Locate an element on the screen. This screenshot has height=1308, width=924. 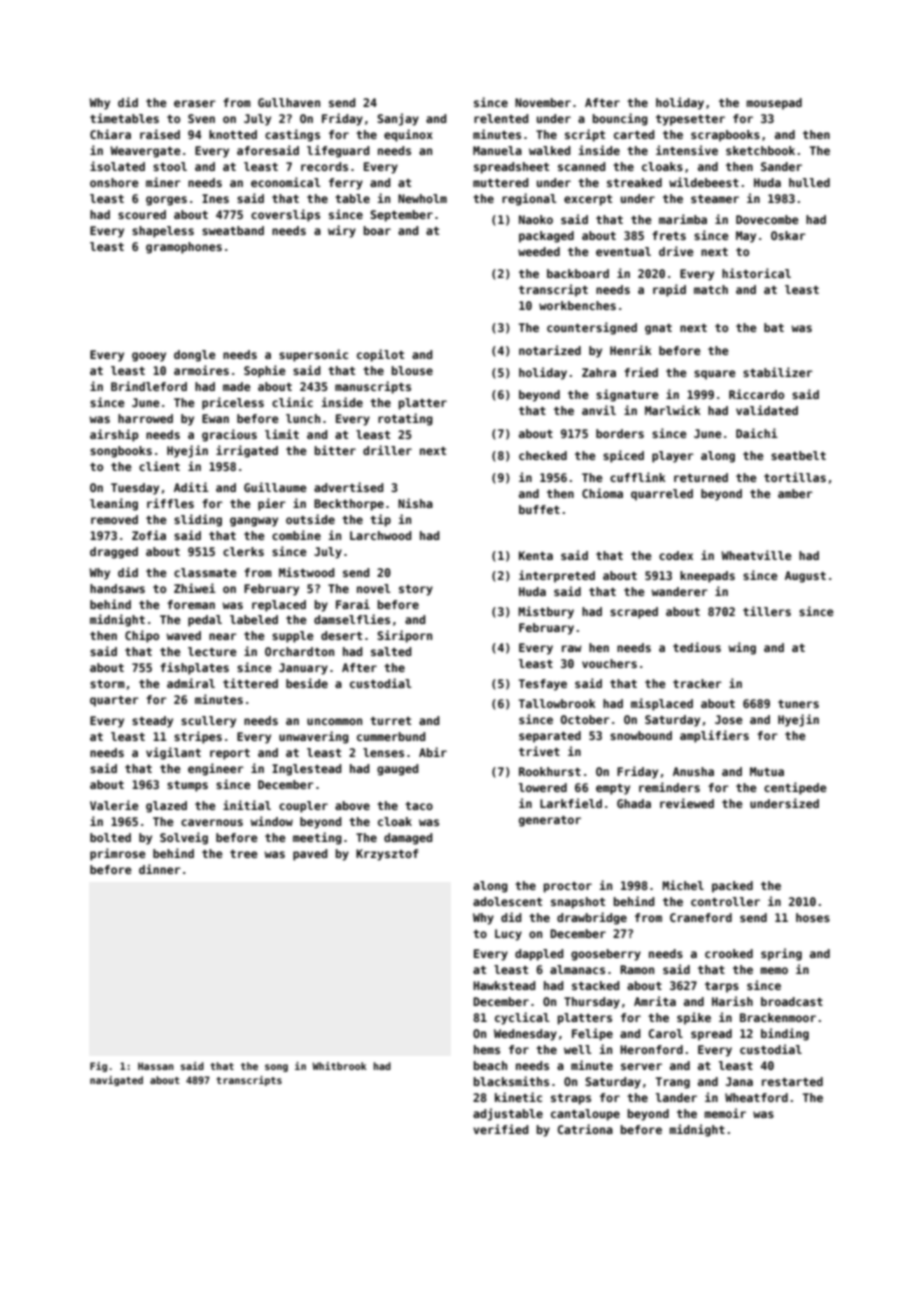
Hassan is located at coordinates (156, 1066).
